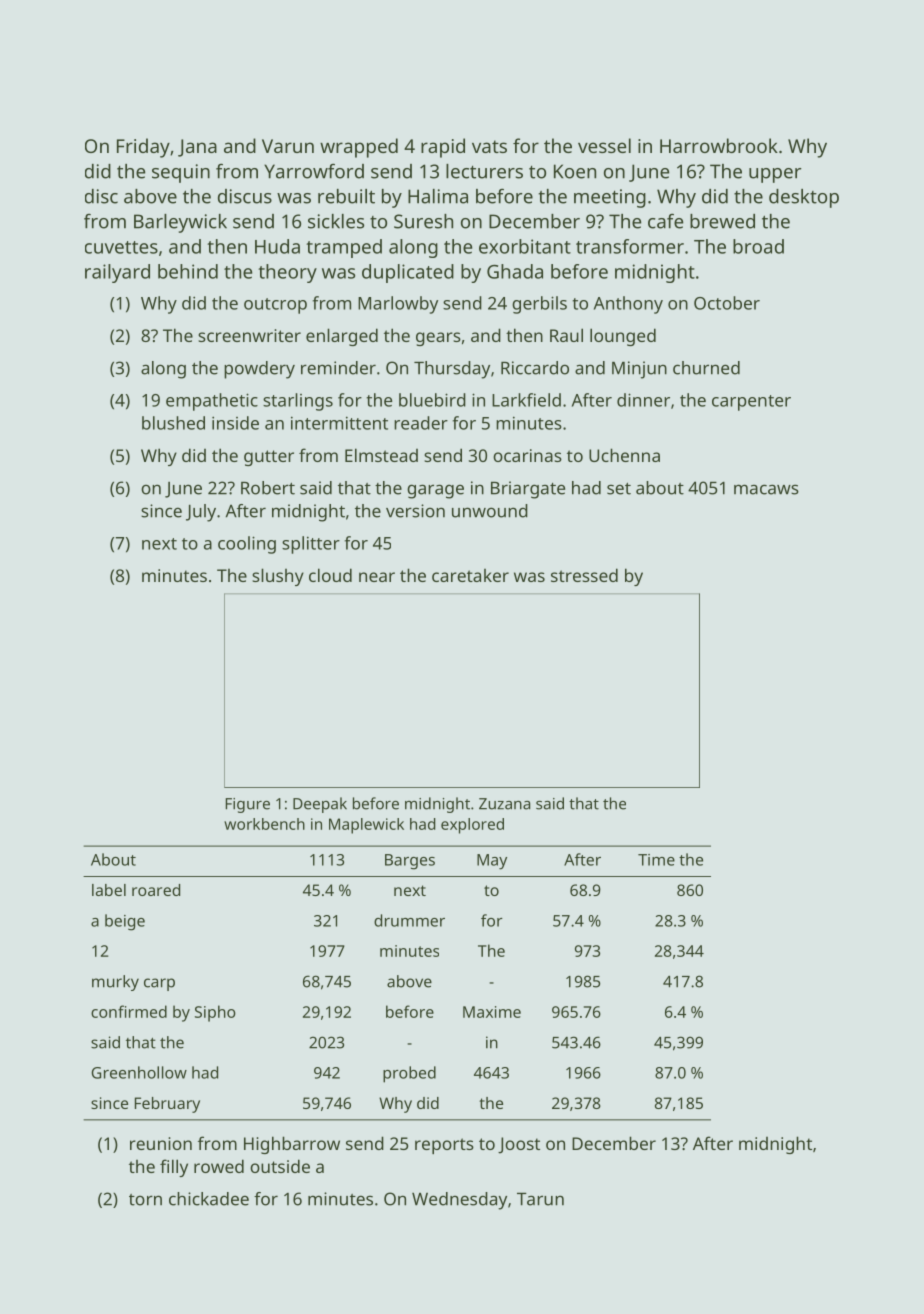 This screenshot has height=1314, width=924. What do you see at coordinates (656, 860) in the screenshot?
I see `Time` at bounding box center [656, 860].
